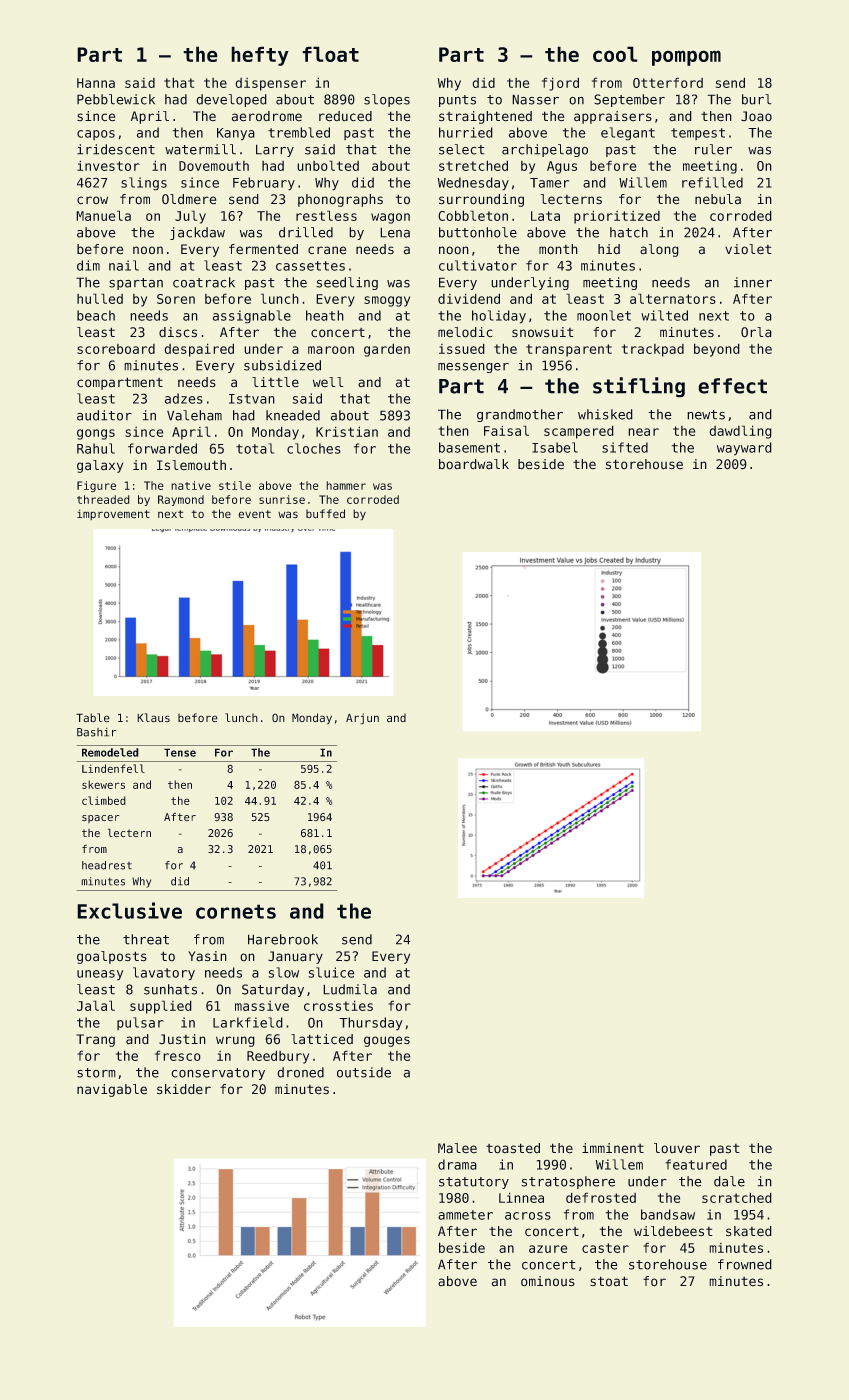 This screenshot has height=1400, width=849. I want to click on Arjun, so click(362, 719).
